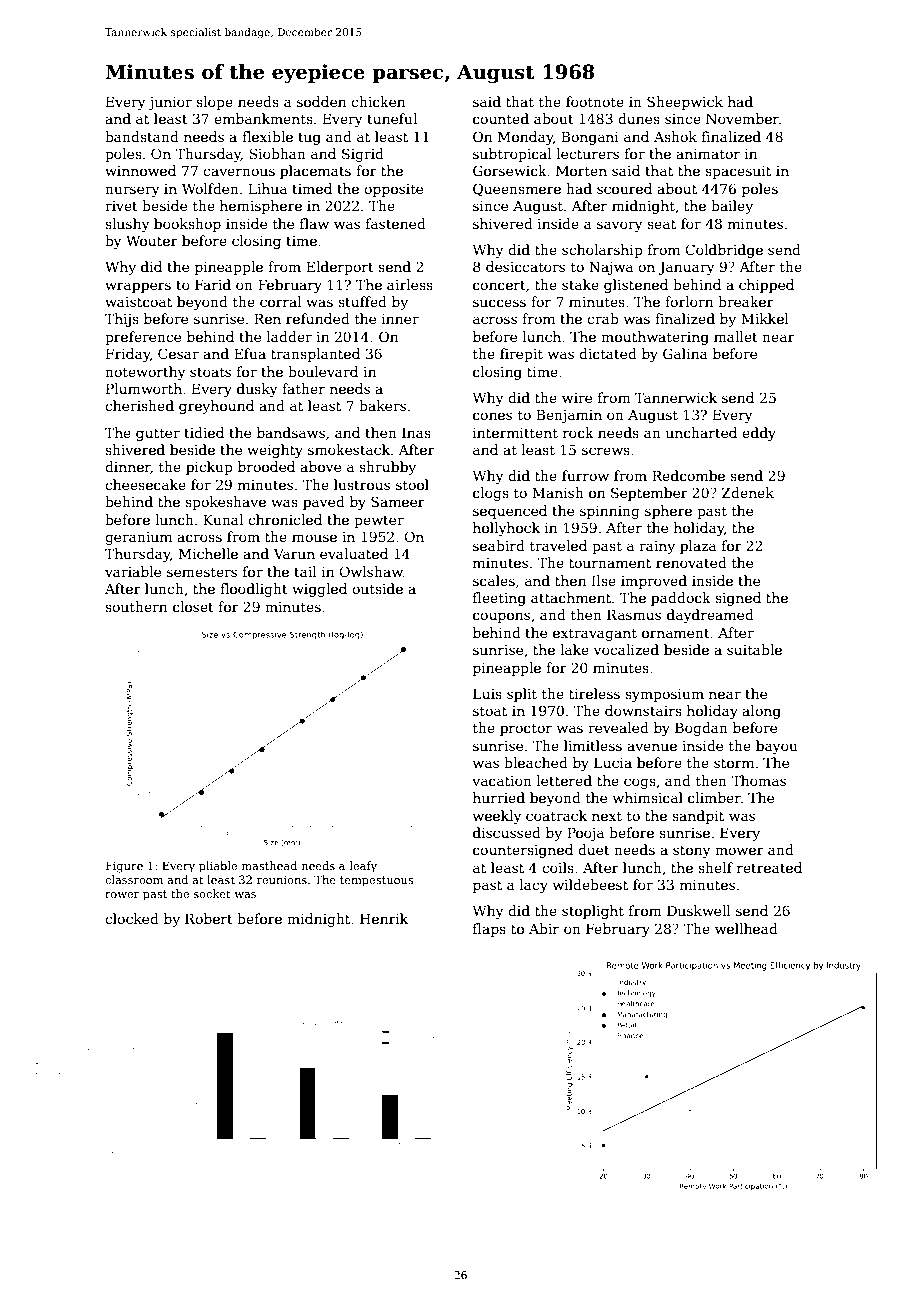  I want to click on waistcoat, so click(138, 302).
